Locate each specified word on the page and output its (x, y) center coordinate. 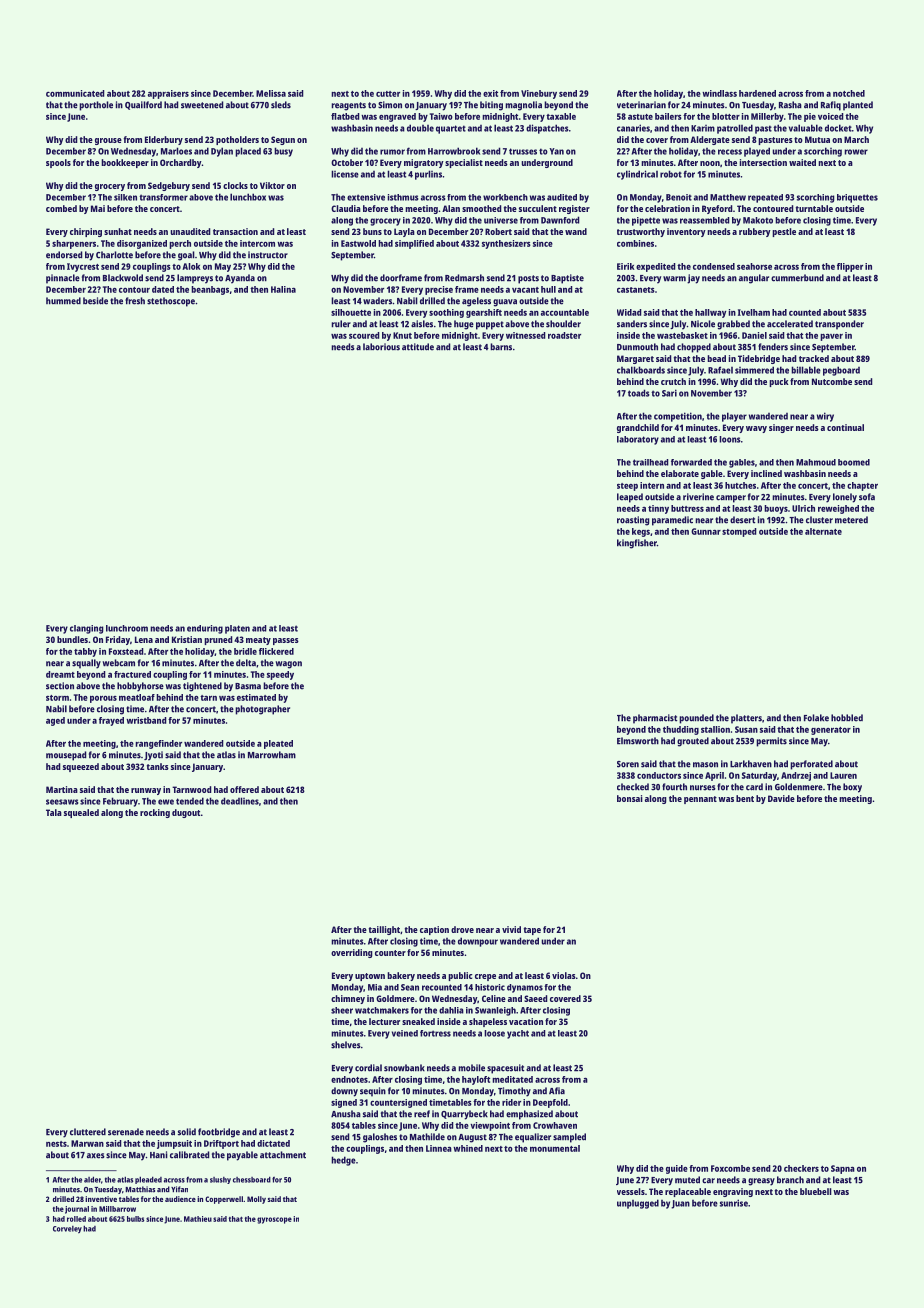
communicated (75, 93)
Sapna (843, 1169)
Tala (54, 812)
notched (849, 93)
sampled (569, 1138)
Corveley (67, 1230)
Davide (781, 798)
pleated (278, 744)
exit (490, 93)
